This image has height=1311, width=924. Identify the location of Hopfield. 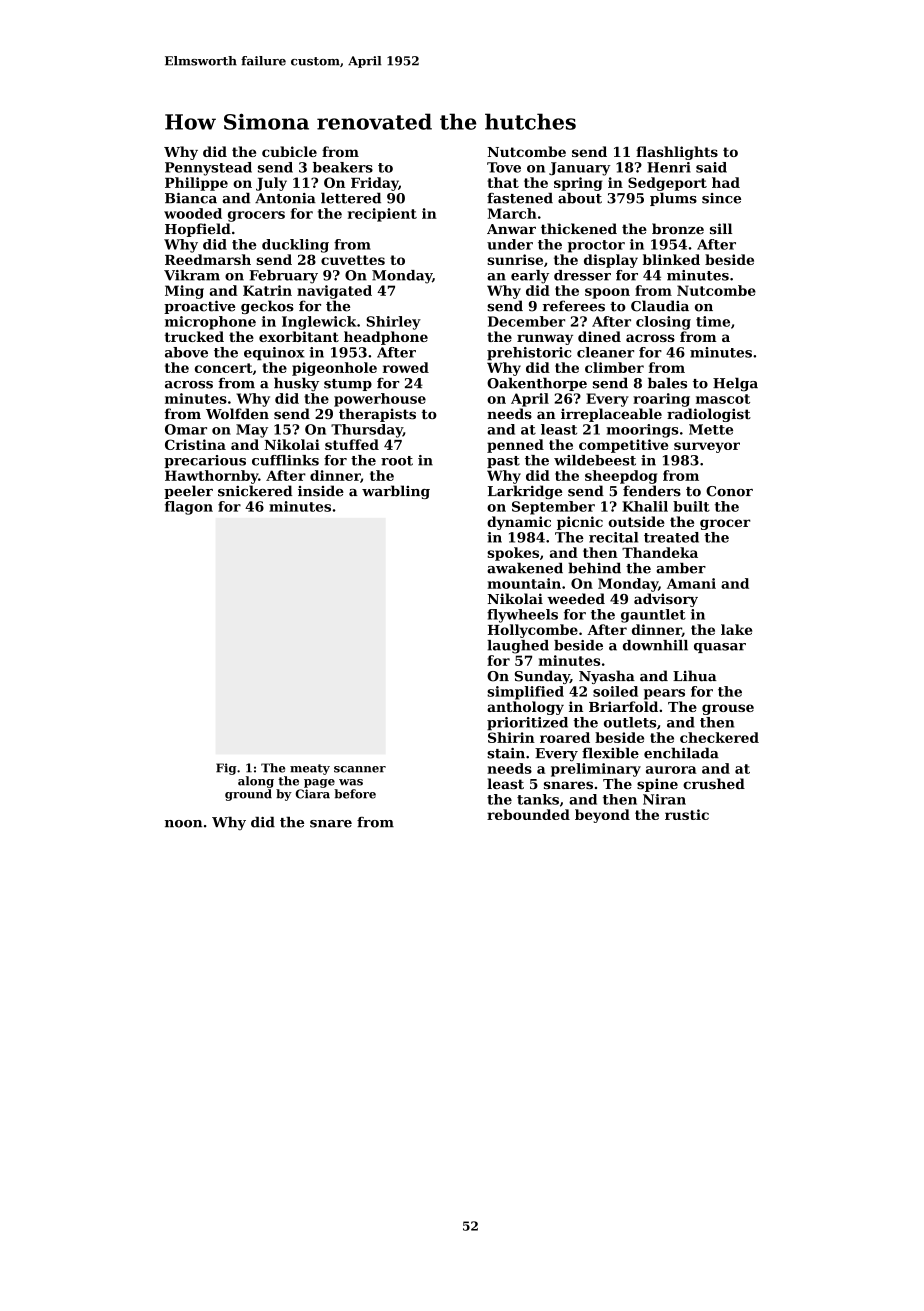
(198, 230).
